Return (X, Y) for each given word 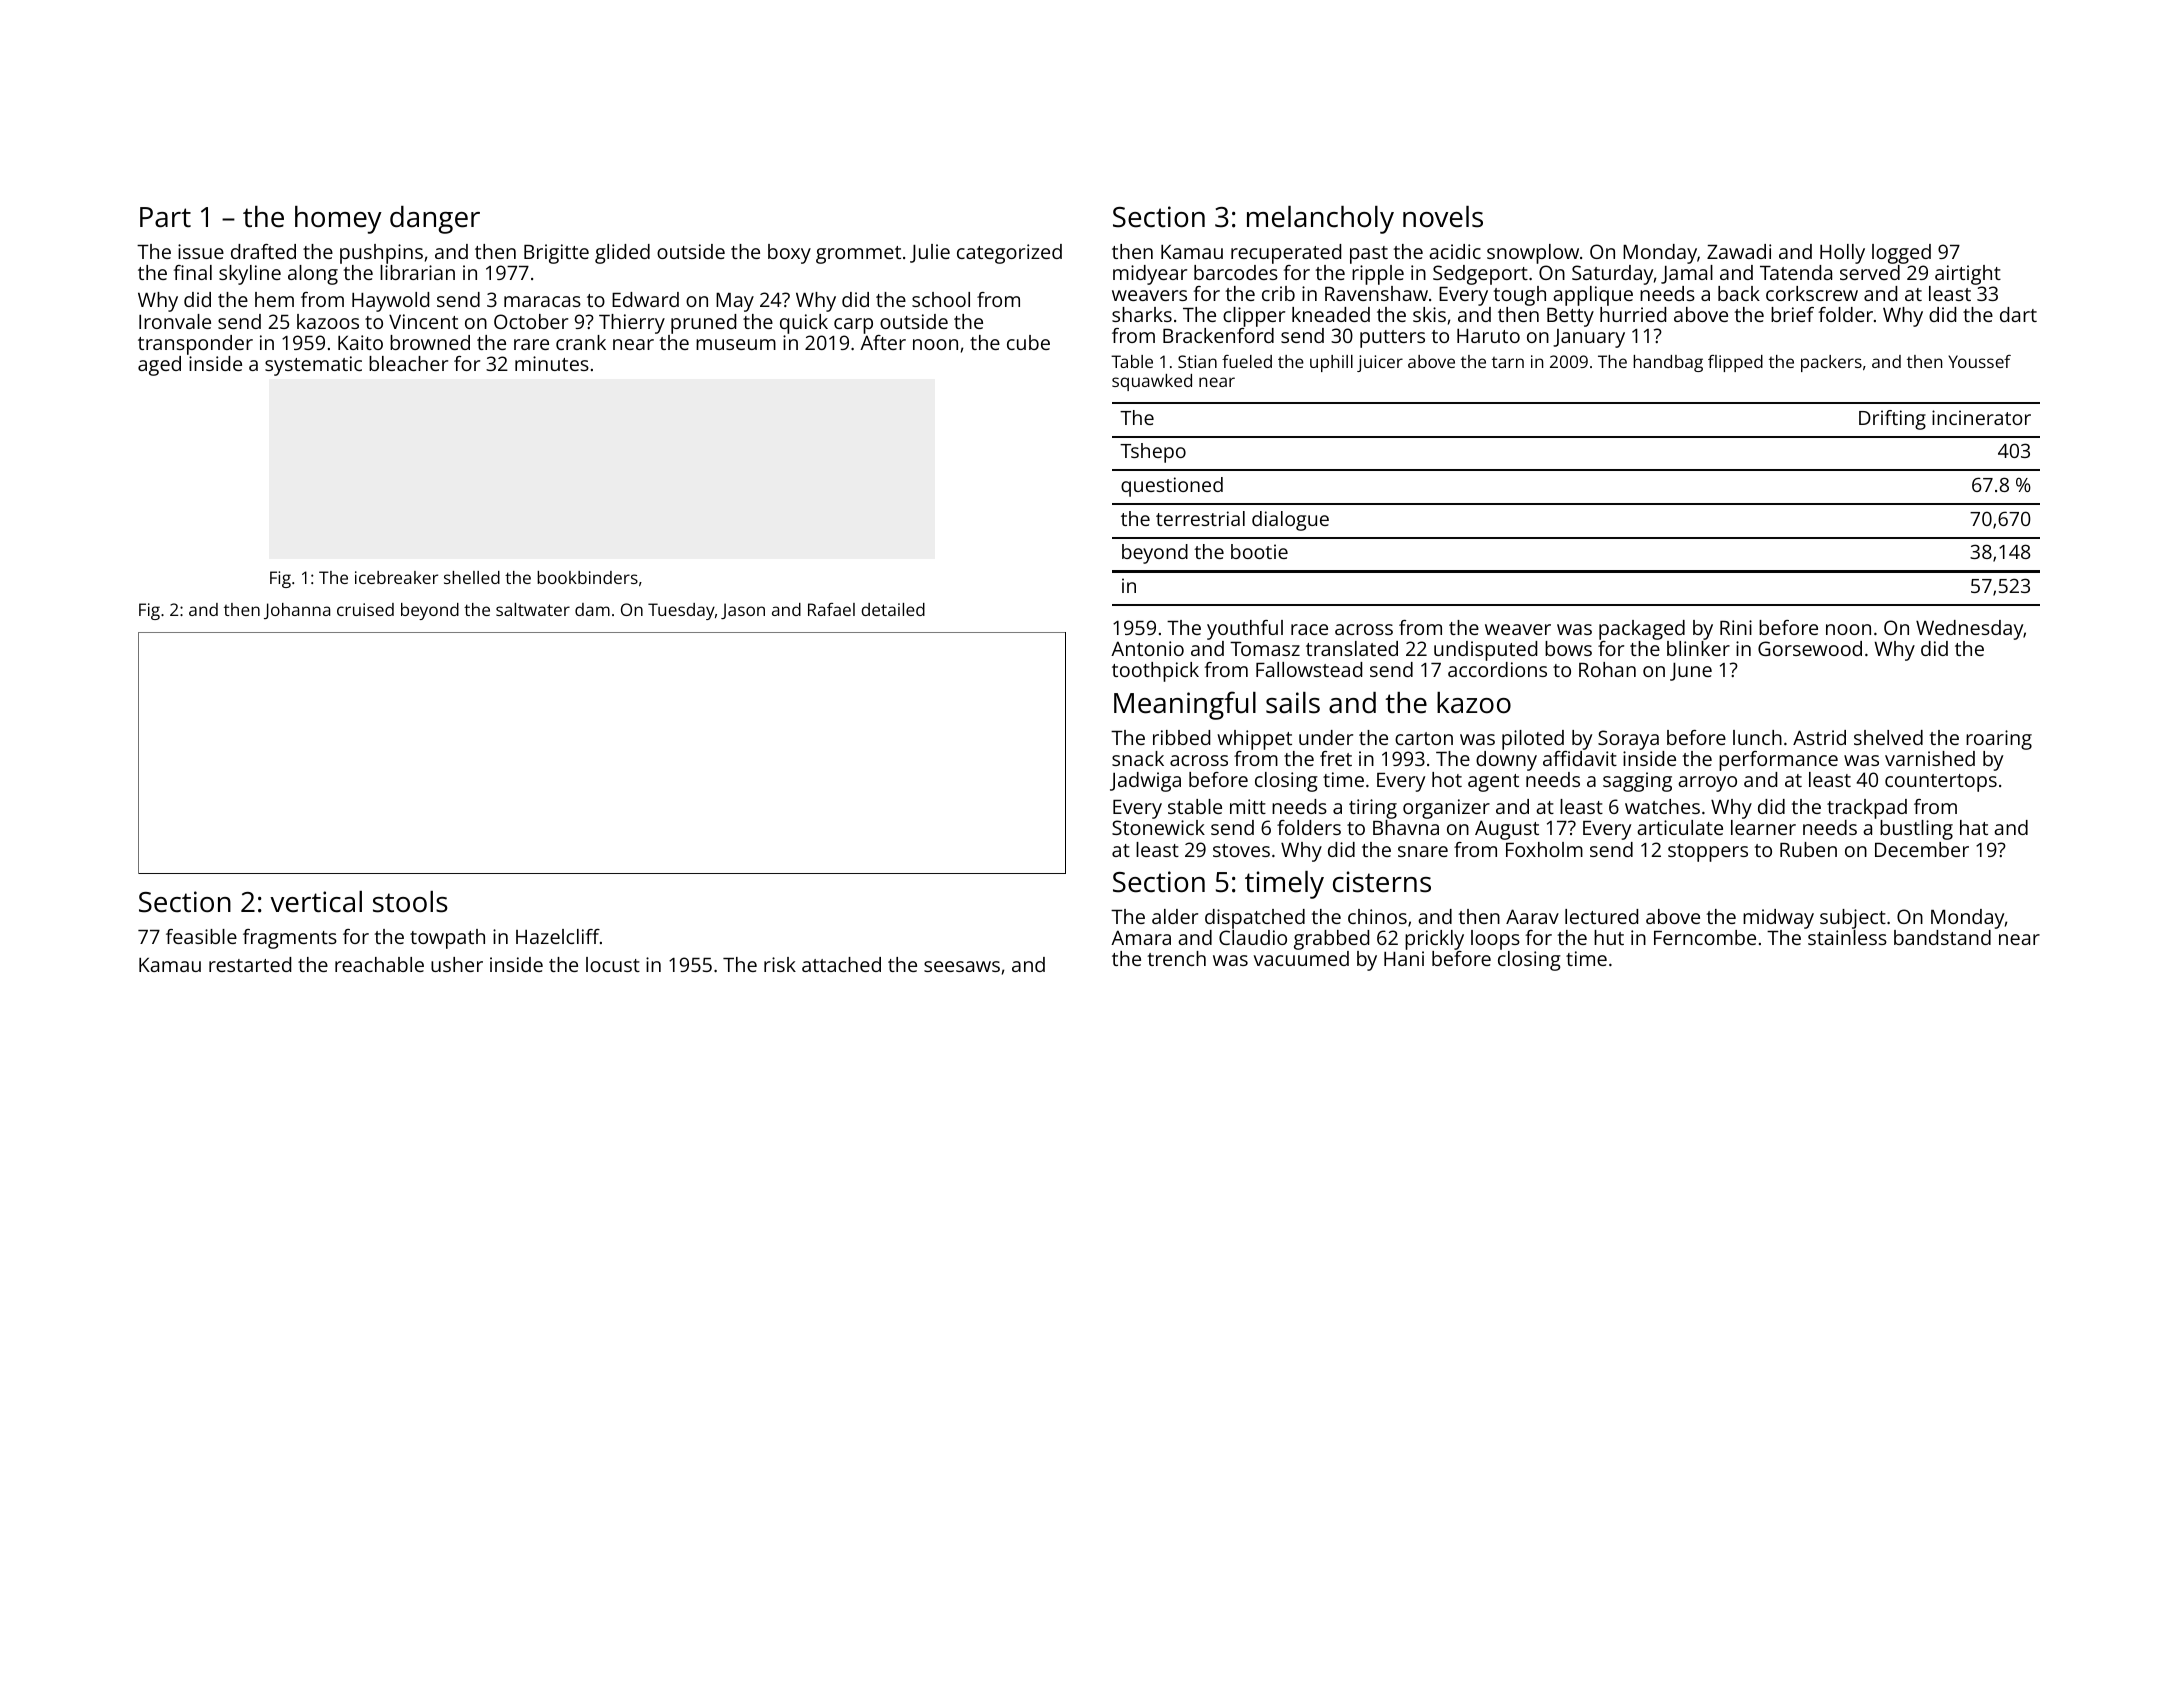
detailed (893, 609)
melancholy (1320, 220)
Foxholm (1544, 849)
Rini (1736, 627)
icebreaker (396, 577)
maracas (542, 301)
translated (1352, 648)
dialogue (1290, 521)
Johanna (297, 611)
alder (1175, 916)
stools (410, 902)
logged (1901, 254)
